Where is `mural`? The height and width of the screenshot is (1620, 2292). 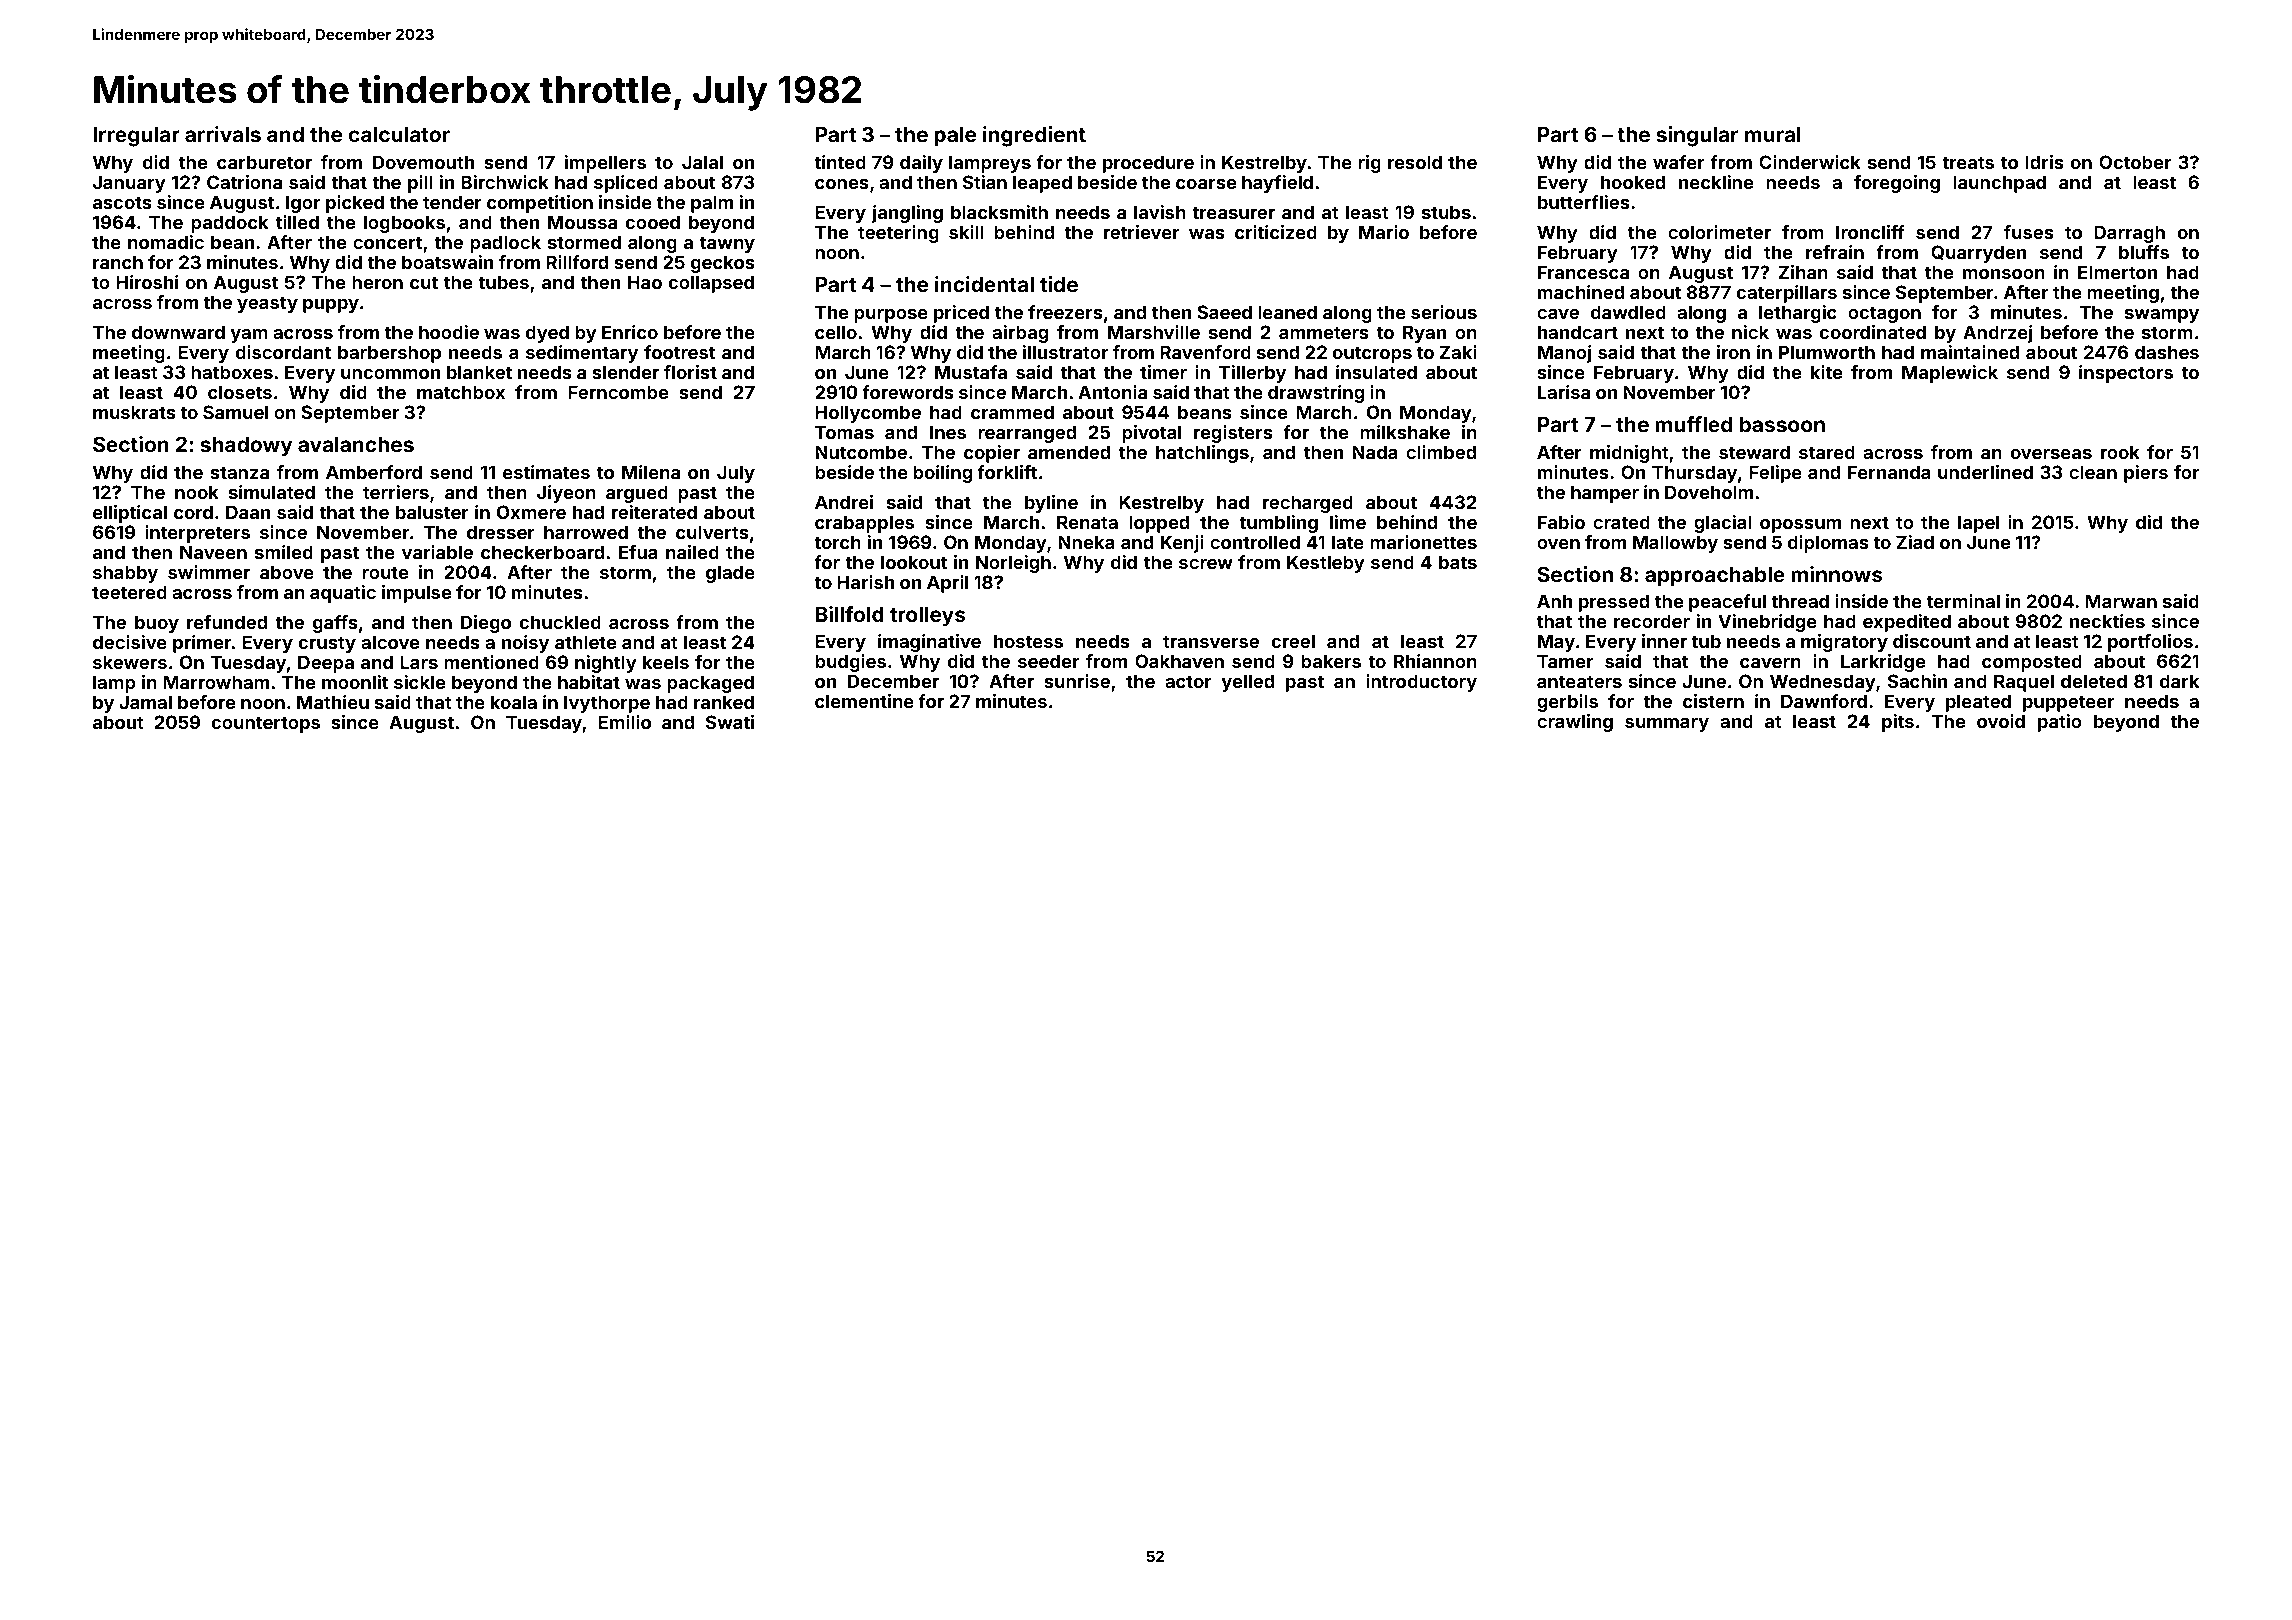
mural is located at coordinates (1773, 134).
